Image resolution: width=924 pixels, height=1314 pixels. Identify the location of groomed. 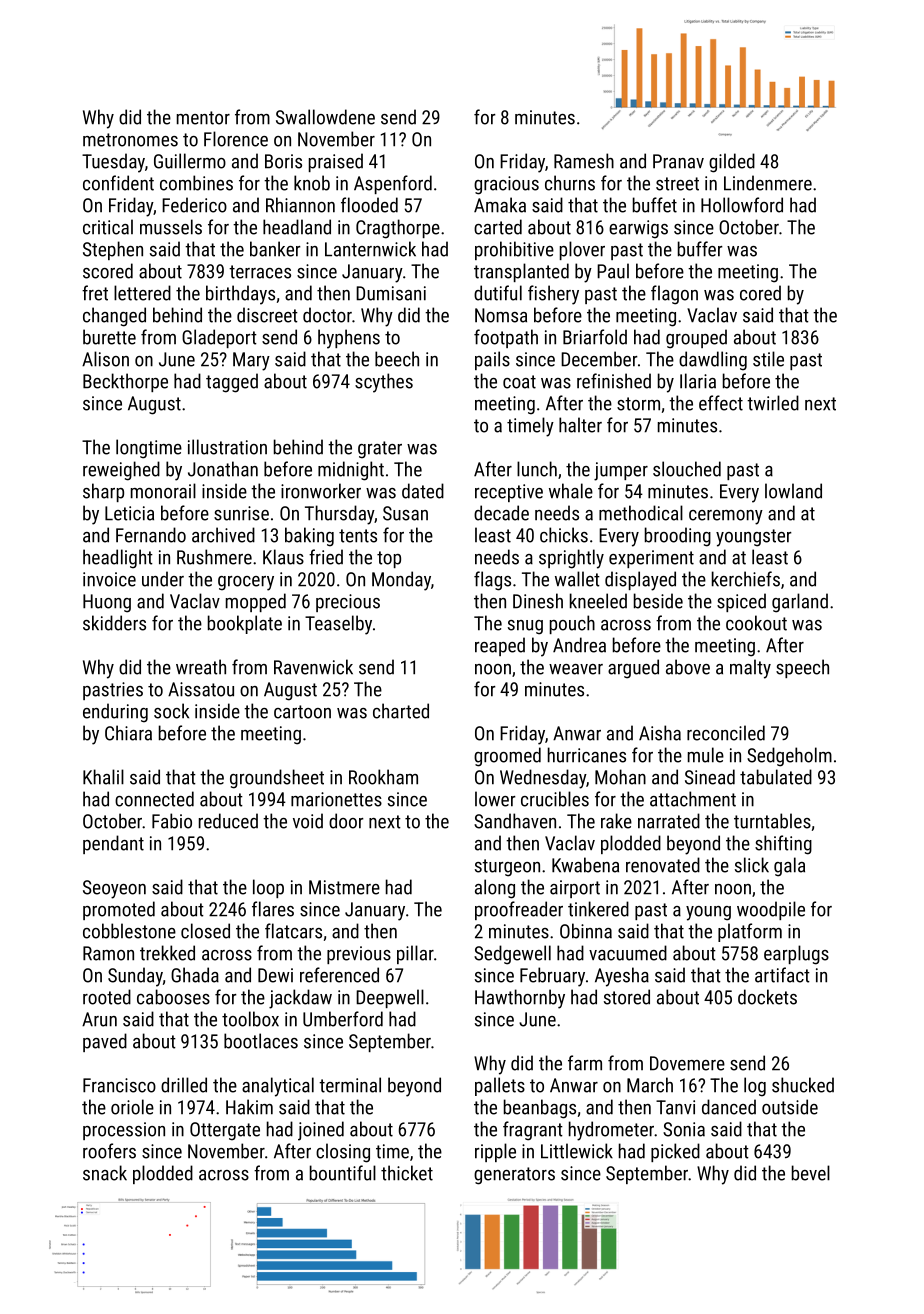
(507, 757).
